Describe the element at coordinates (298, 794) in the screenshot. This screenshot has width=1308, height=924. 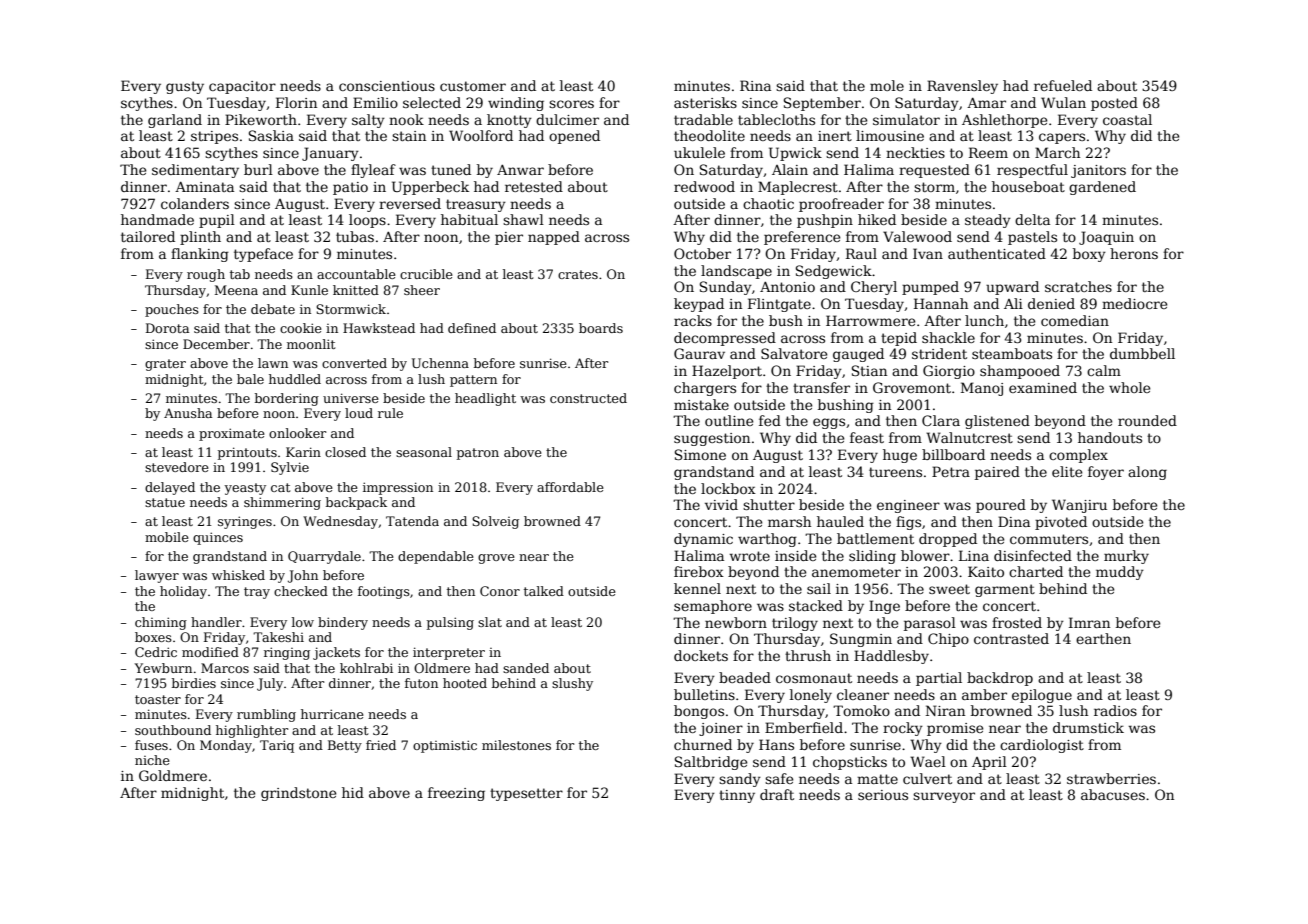
I see `grindstone` at that location.
